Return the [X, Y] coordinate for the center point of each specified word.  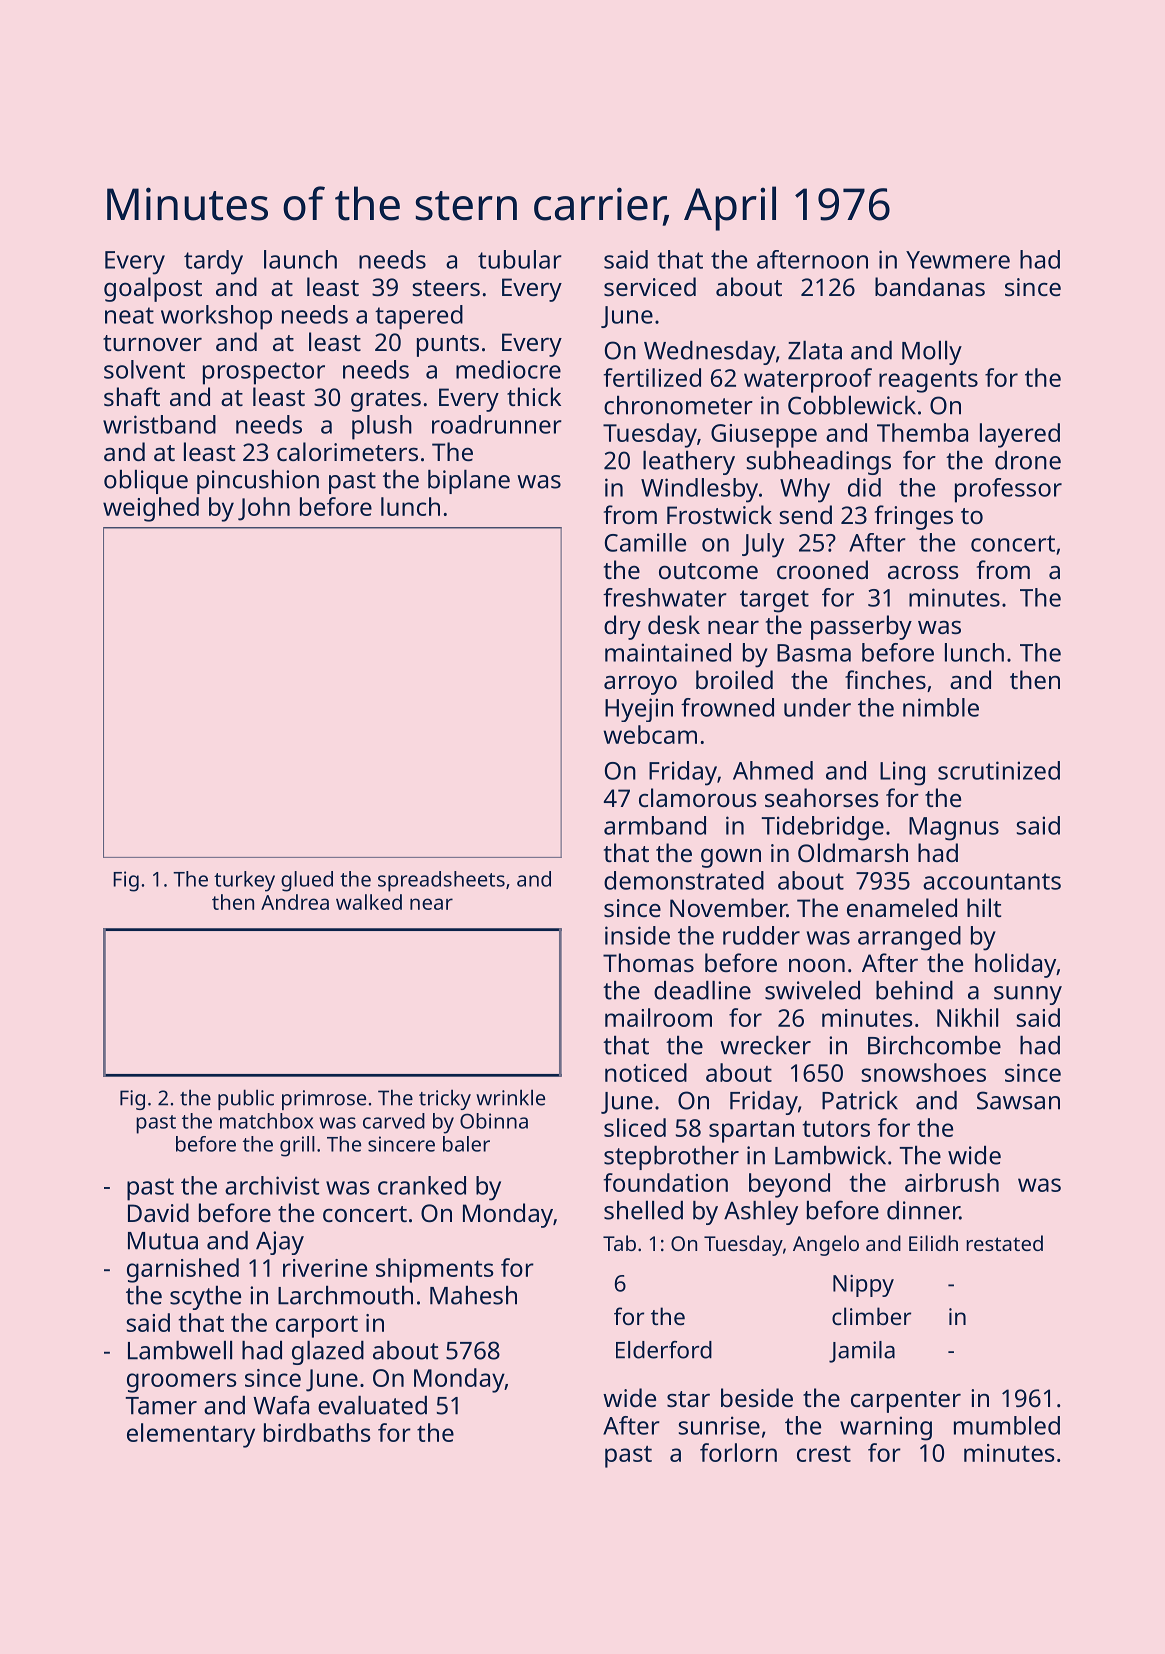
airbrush [952, 1182]
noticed [646, 1072]
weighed [151, 509]
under [817, 707]
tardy [213, 262]
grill [297, 1146]
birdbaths [317, 1432]
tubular [520, 259]
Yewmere [958, 260]
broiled [734, 679]
